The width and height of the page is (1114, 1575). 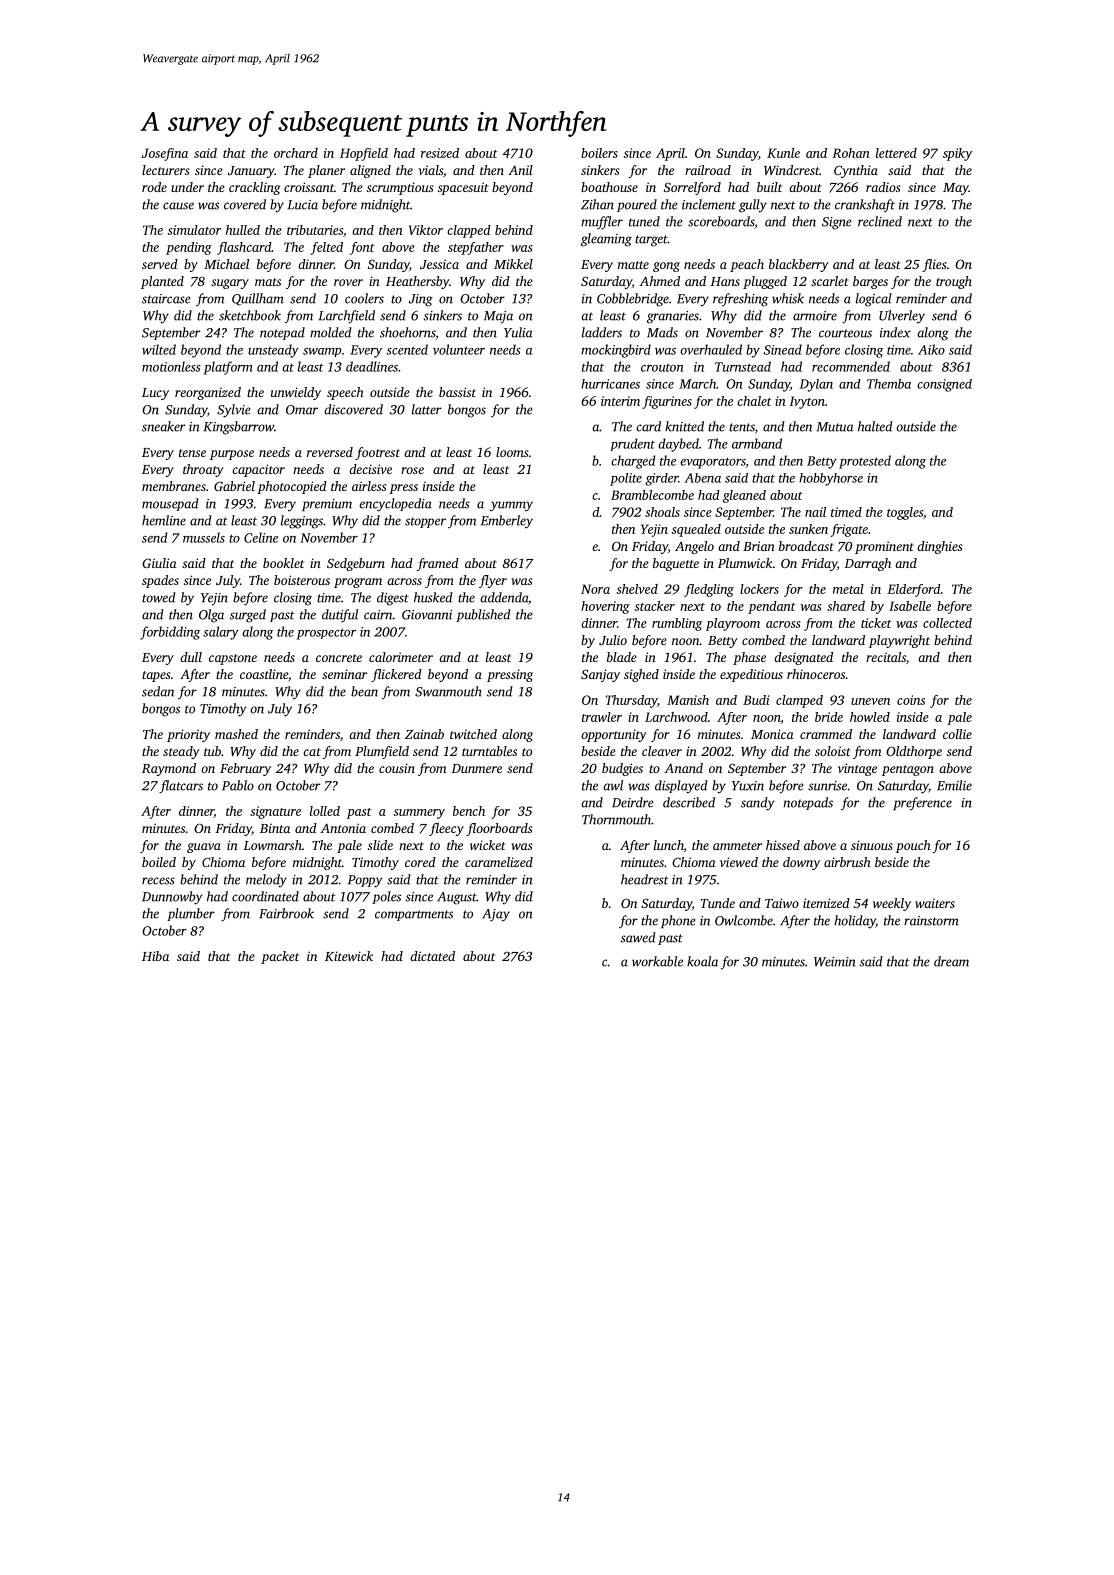 I want to click on Owlcombe, so click(x=744, y=920).
